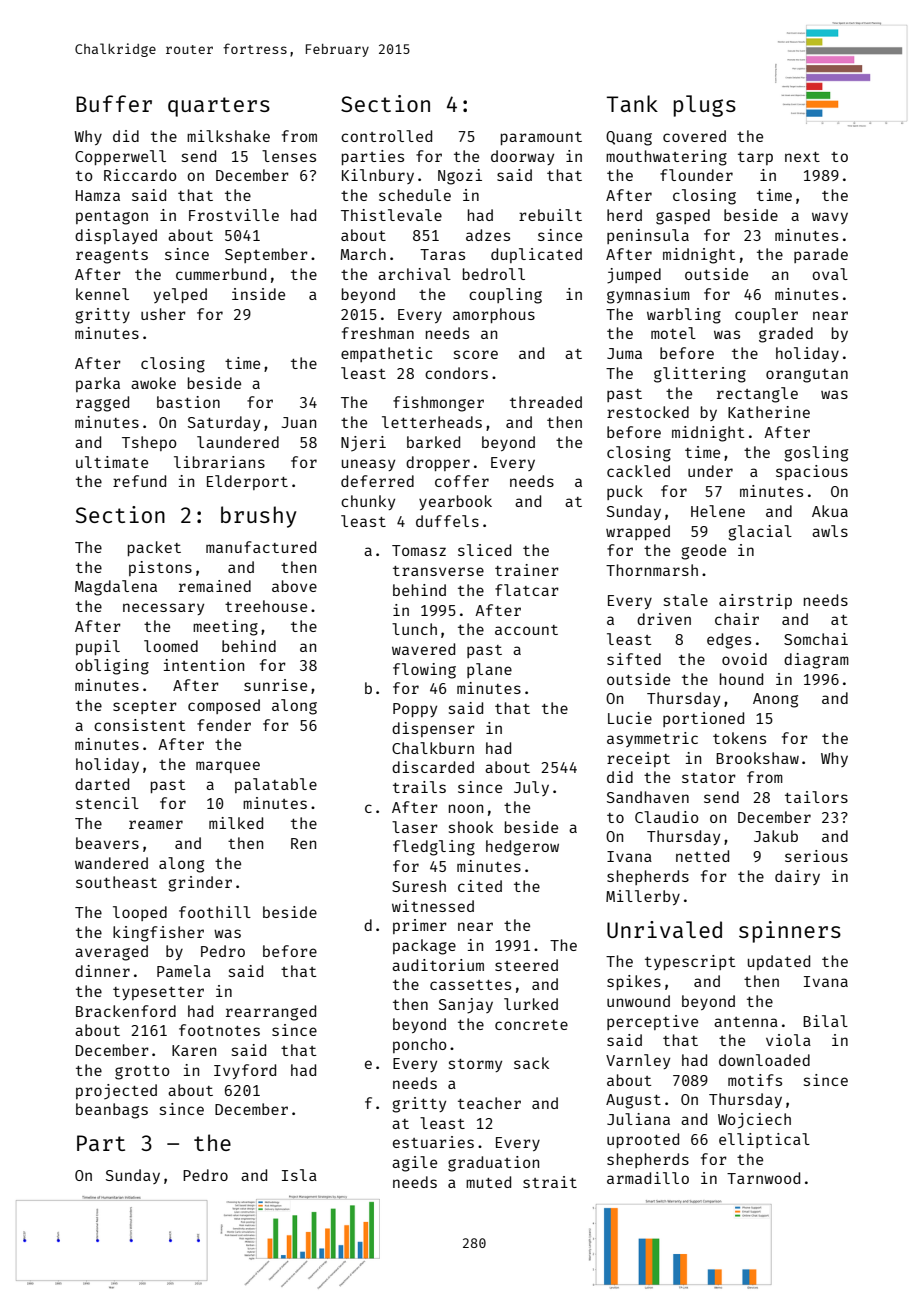 Image resolution: width=924 pixels, height=1308 pixels. I want to click on tarp, so click(755, 158).
